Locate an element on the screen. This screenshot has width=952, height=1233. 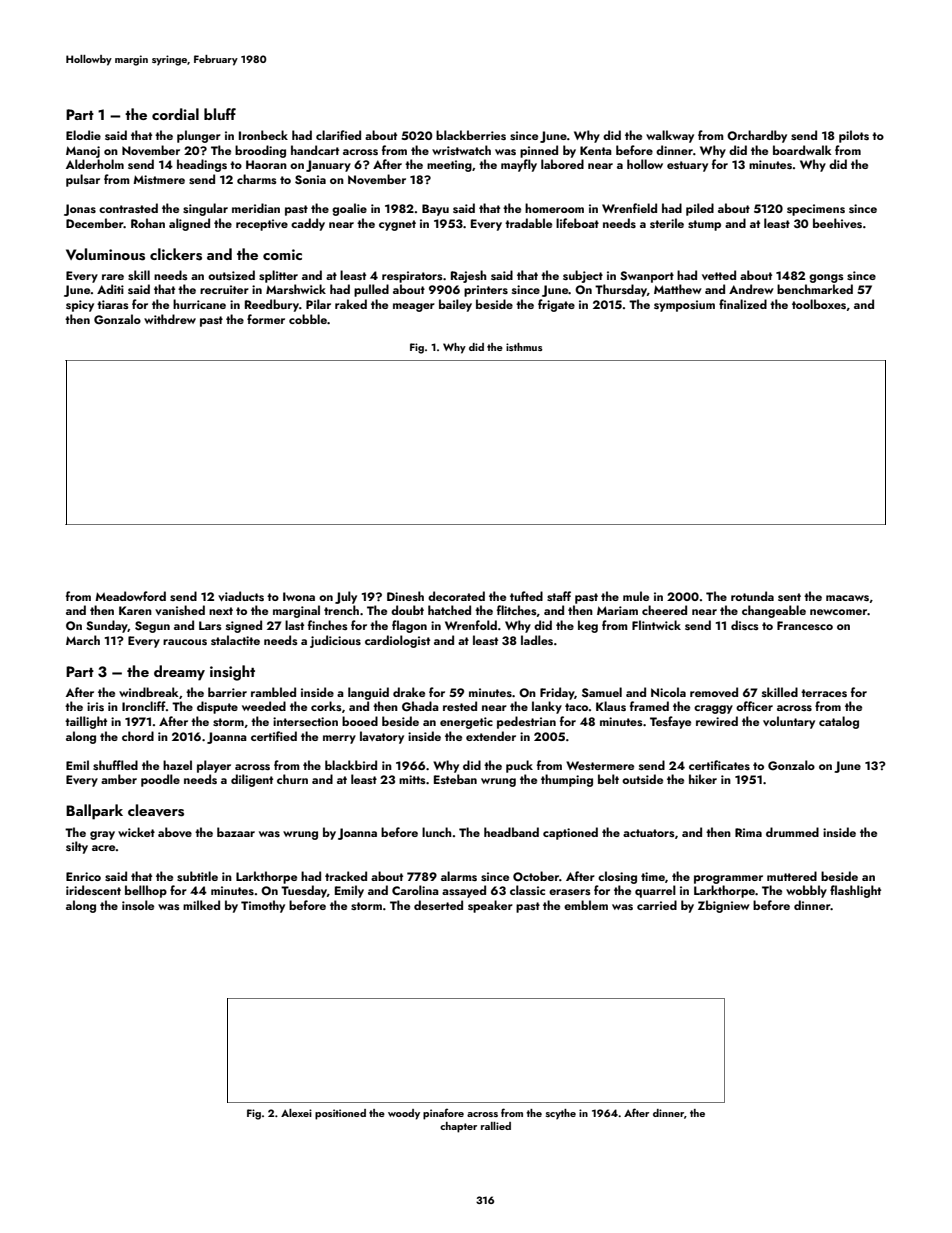
cardiologist is located at coordinates (397, 641).
